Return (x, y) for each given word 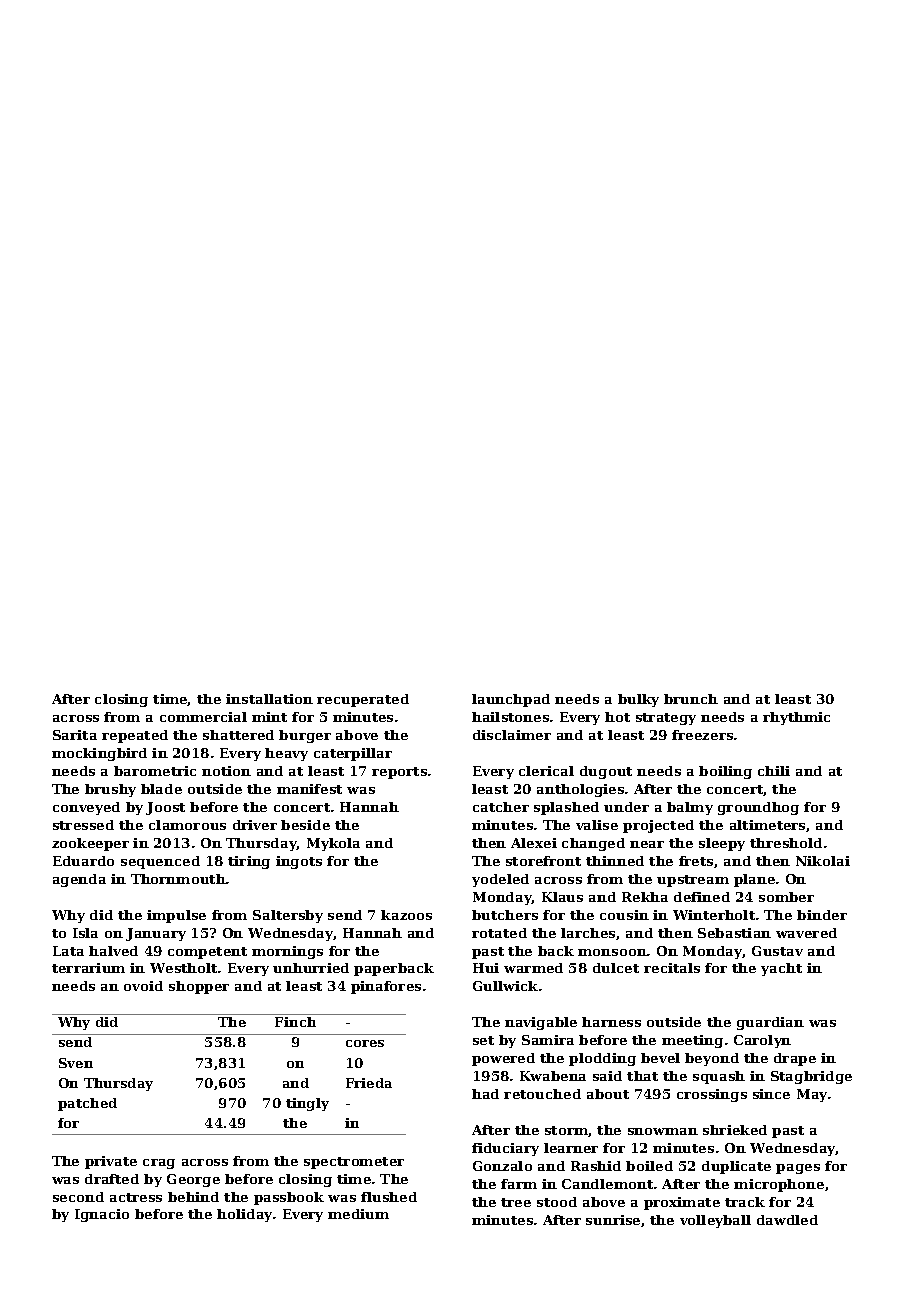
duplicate (736, 1167)
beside (305, 825)
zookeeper (90, 844)
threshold (786, 843)
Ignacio (102, 1215)
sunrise (613, 1220)
